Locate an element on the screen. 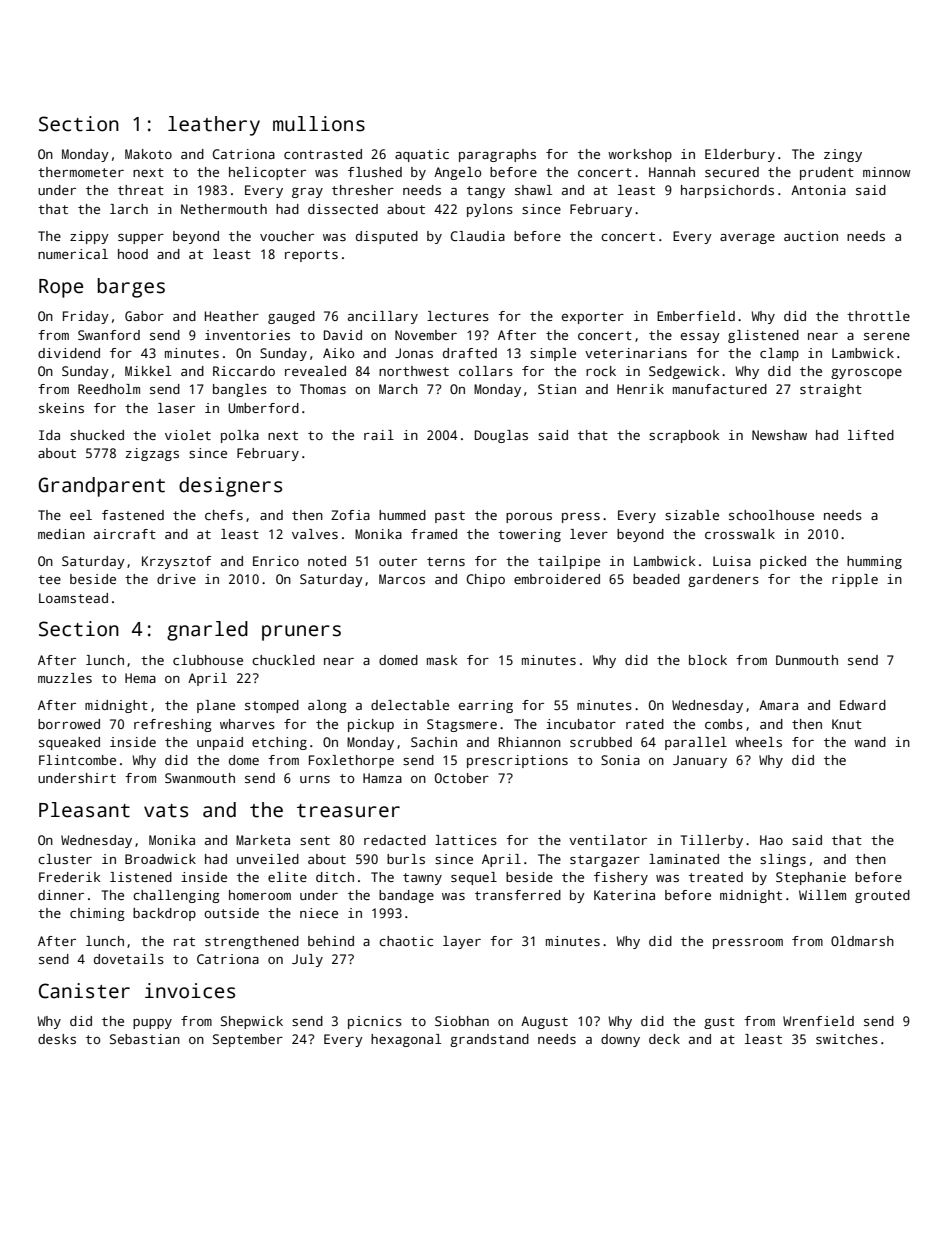 The height and width of the screenshot is (1233, 952). wand is located at coordinates (870, 742).
